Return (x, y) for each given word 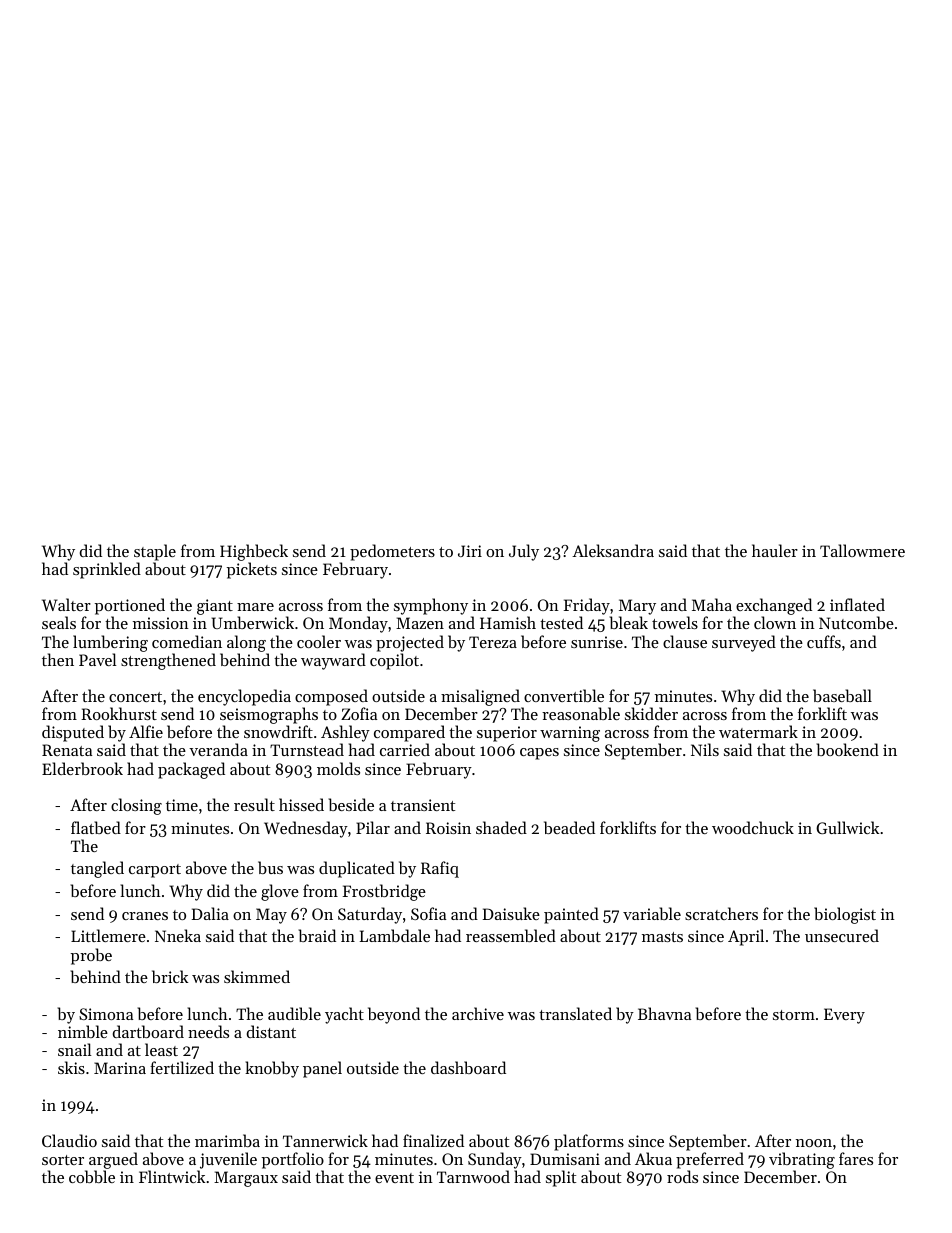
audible (294, 1013)
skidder (651, 713)
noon (814, 1143)
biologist (845, 915)
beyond (394, 1015)
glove (280, 892)
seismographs (269, 715)
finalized (433, 1140)
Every (844, 1016)
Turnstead (307, 749)
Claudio (69, 1140)
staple (155, 552)
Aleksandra (613, 550)
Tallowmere (862, 550)
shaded (501, 827)
